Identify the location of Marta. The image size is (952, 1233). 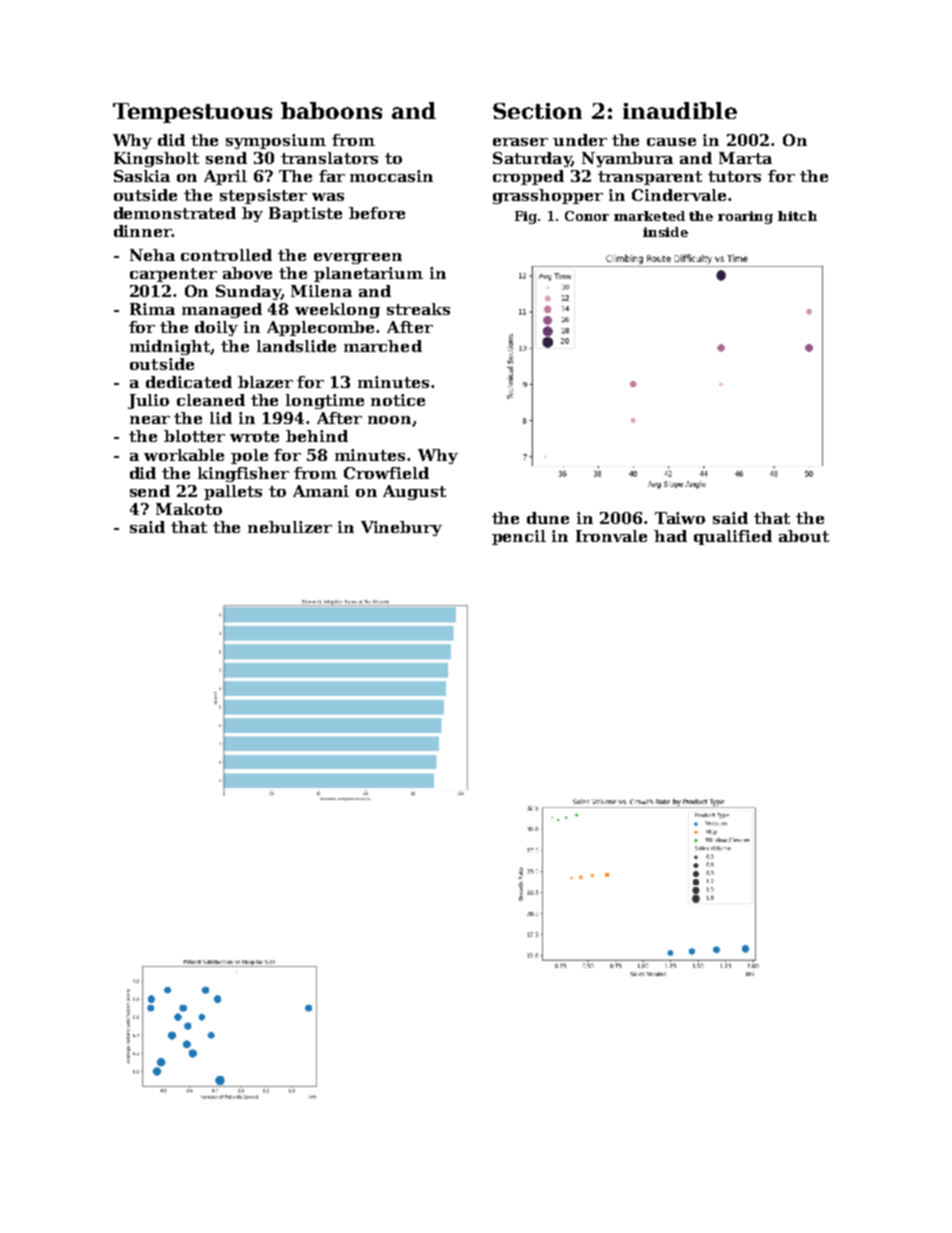
(745, 158).
